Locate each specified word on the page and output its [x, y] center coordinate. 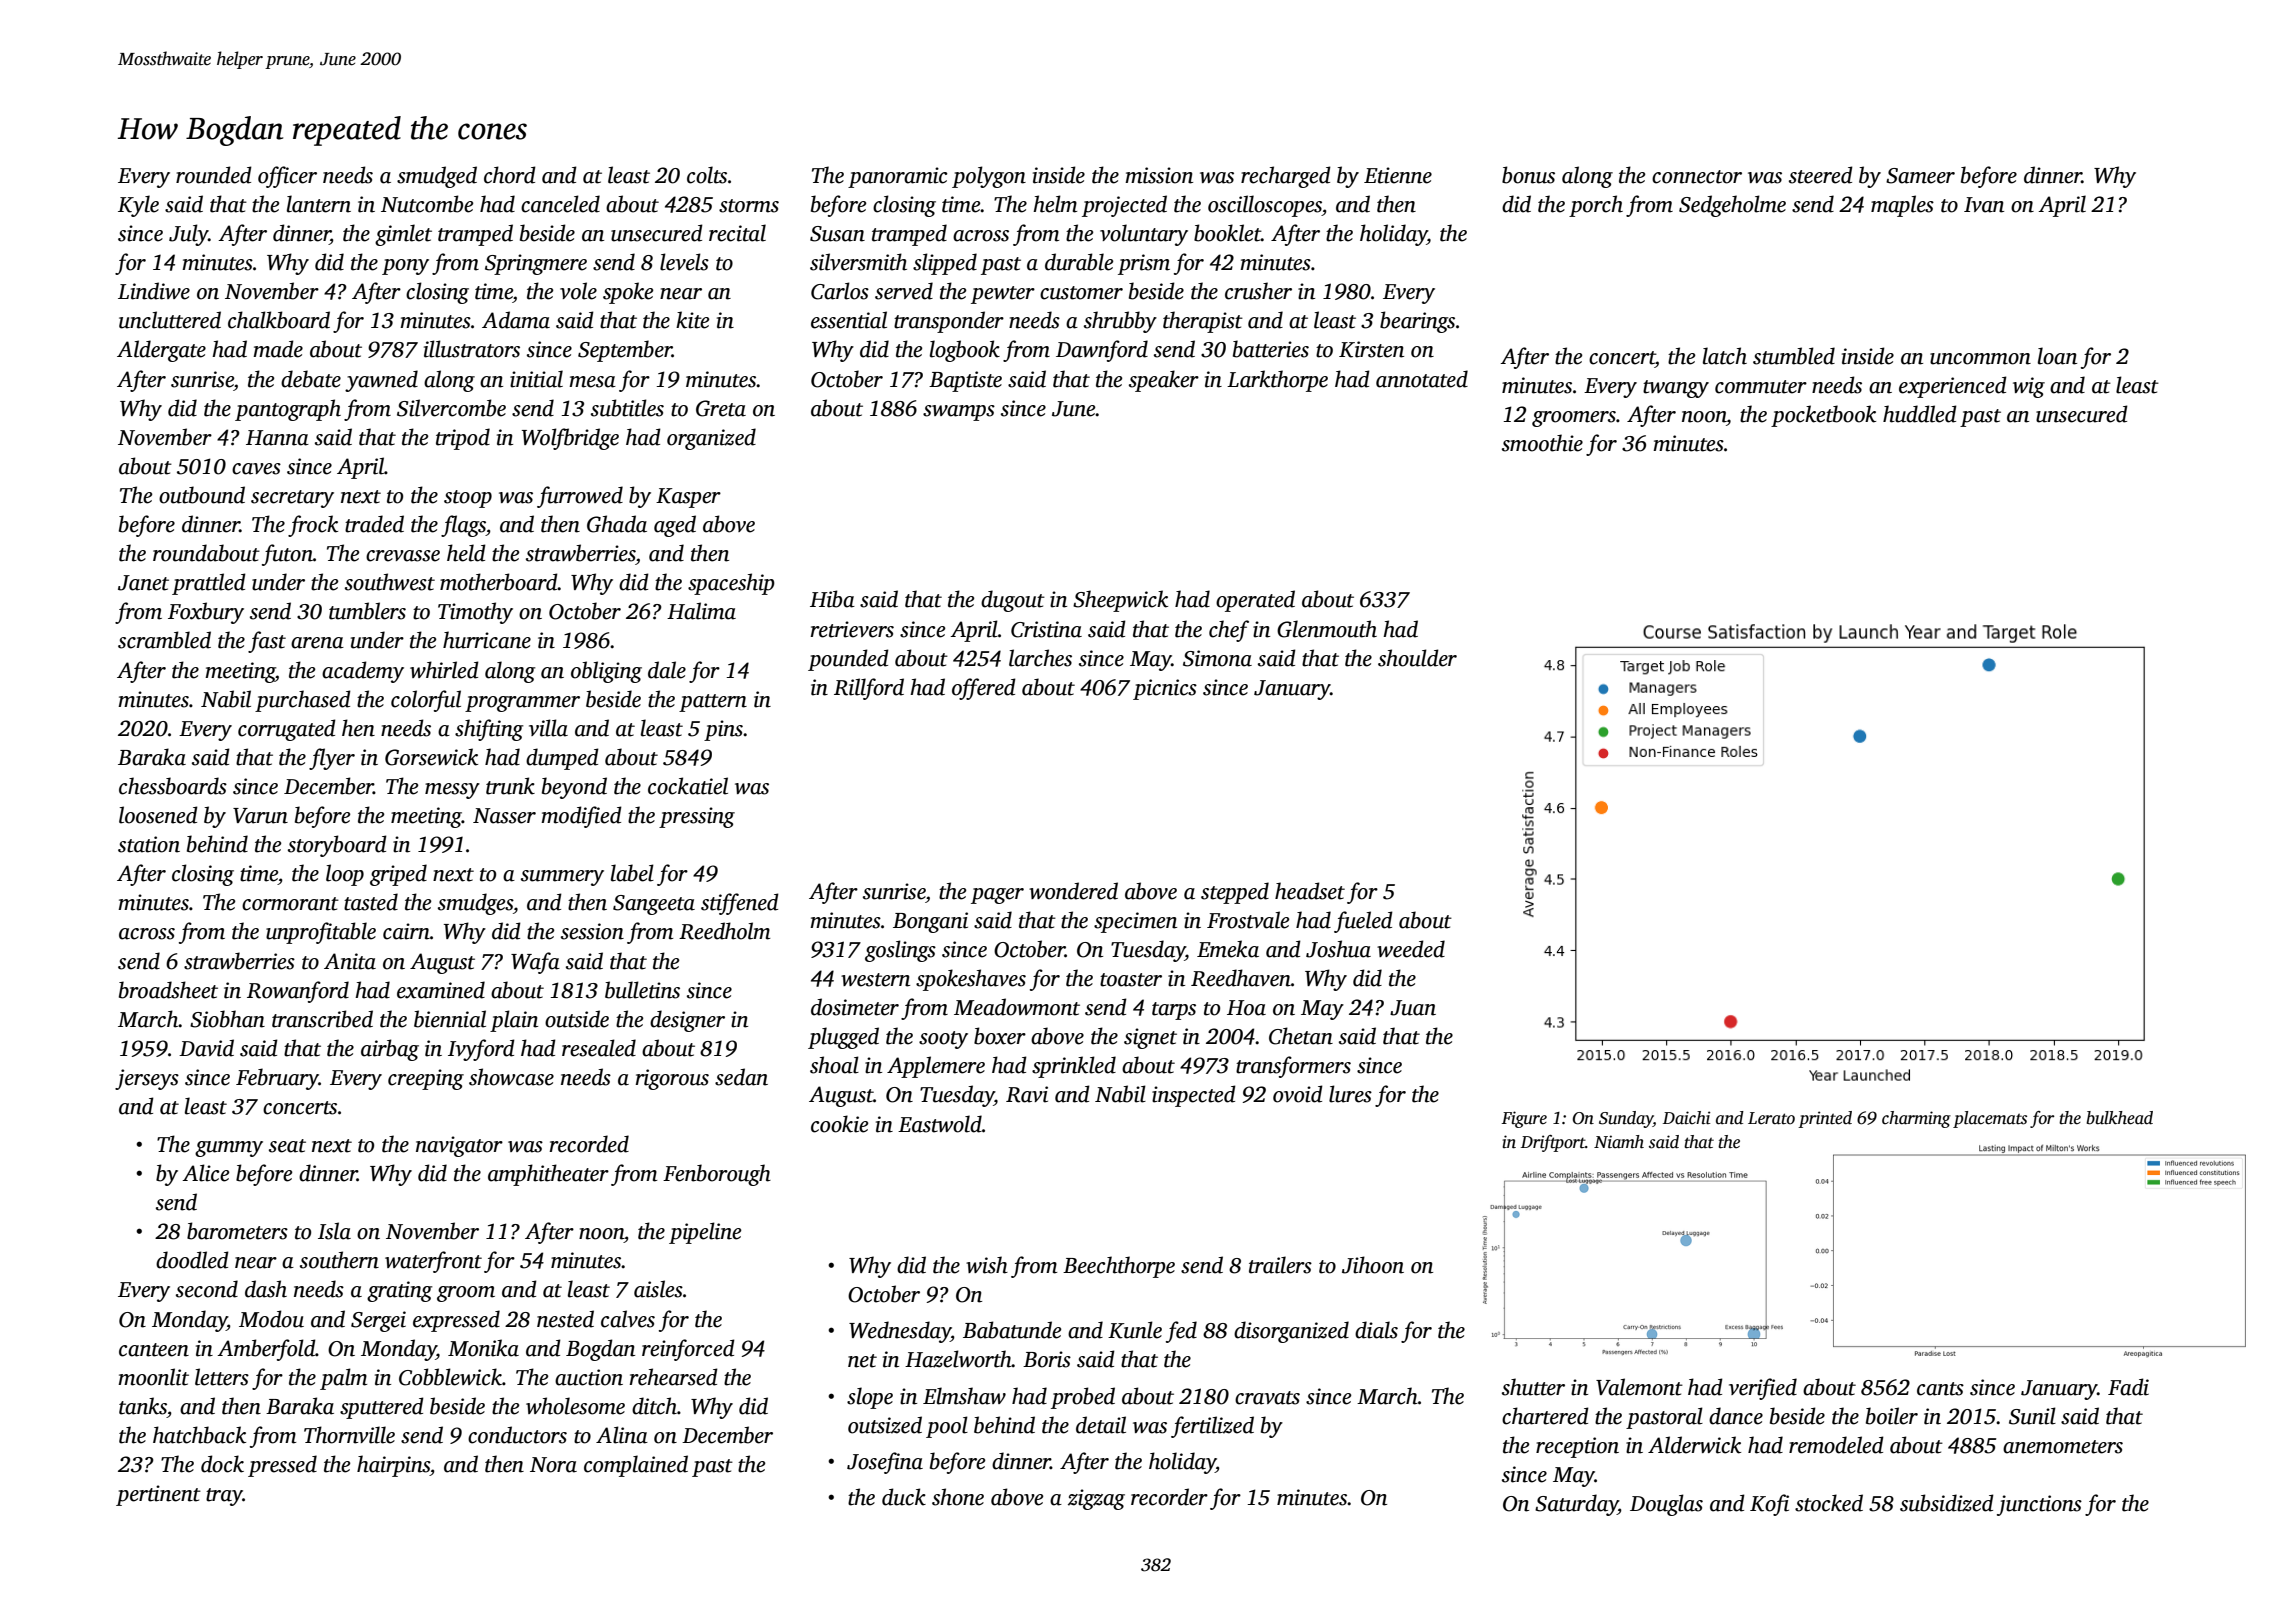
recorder [1169, 1497]
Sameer [1920, 176]
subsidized [1947, 1503]
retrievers [852, 629]
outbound [202, 495]
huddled [1920, 414]
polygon [989, 177]
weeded [1411, 949]
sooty [943, 1040]
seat [287, 1146]
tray [224, 1497]
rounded [214, 175]
